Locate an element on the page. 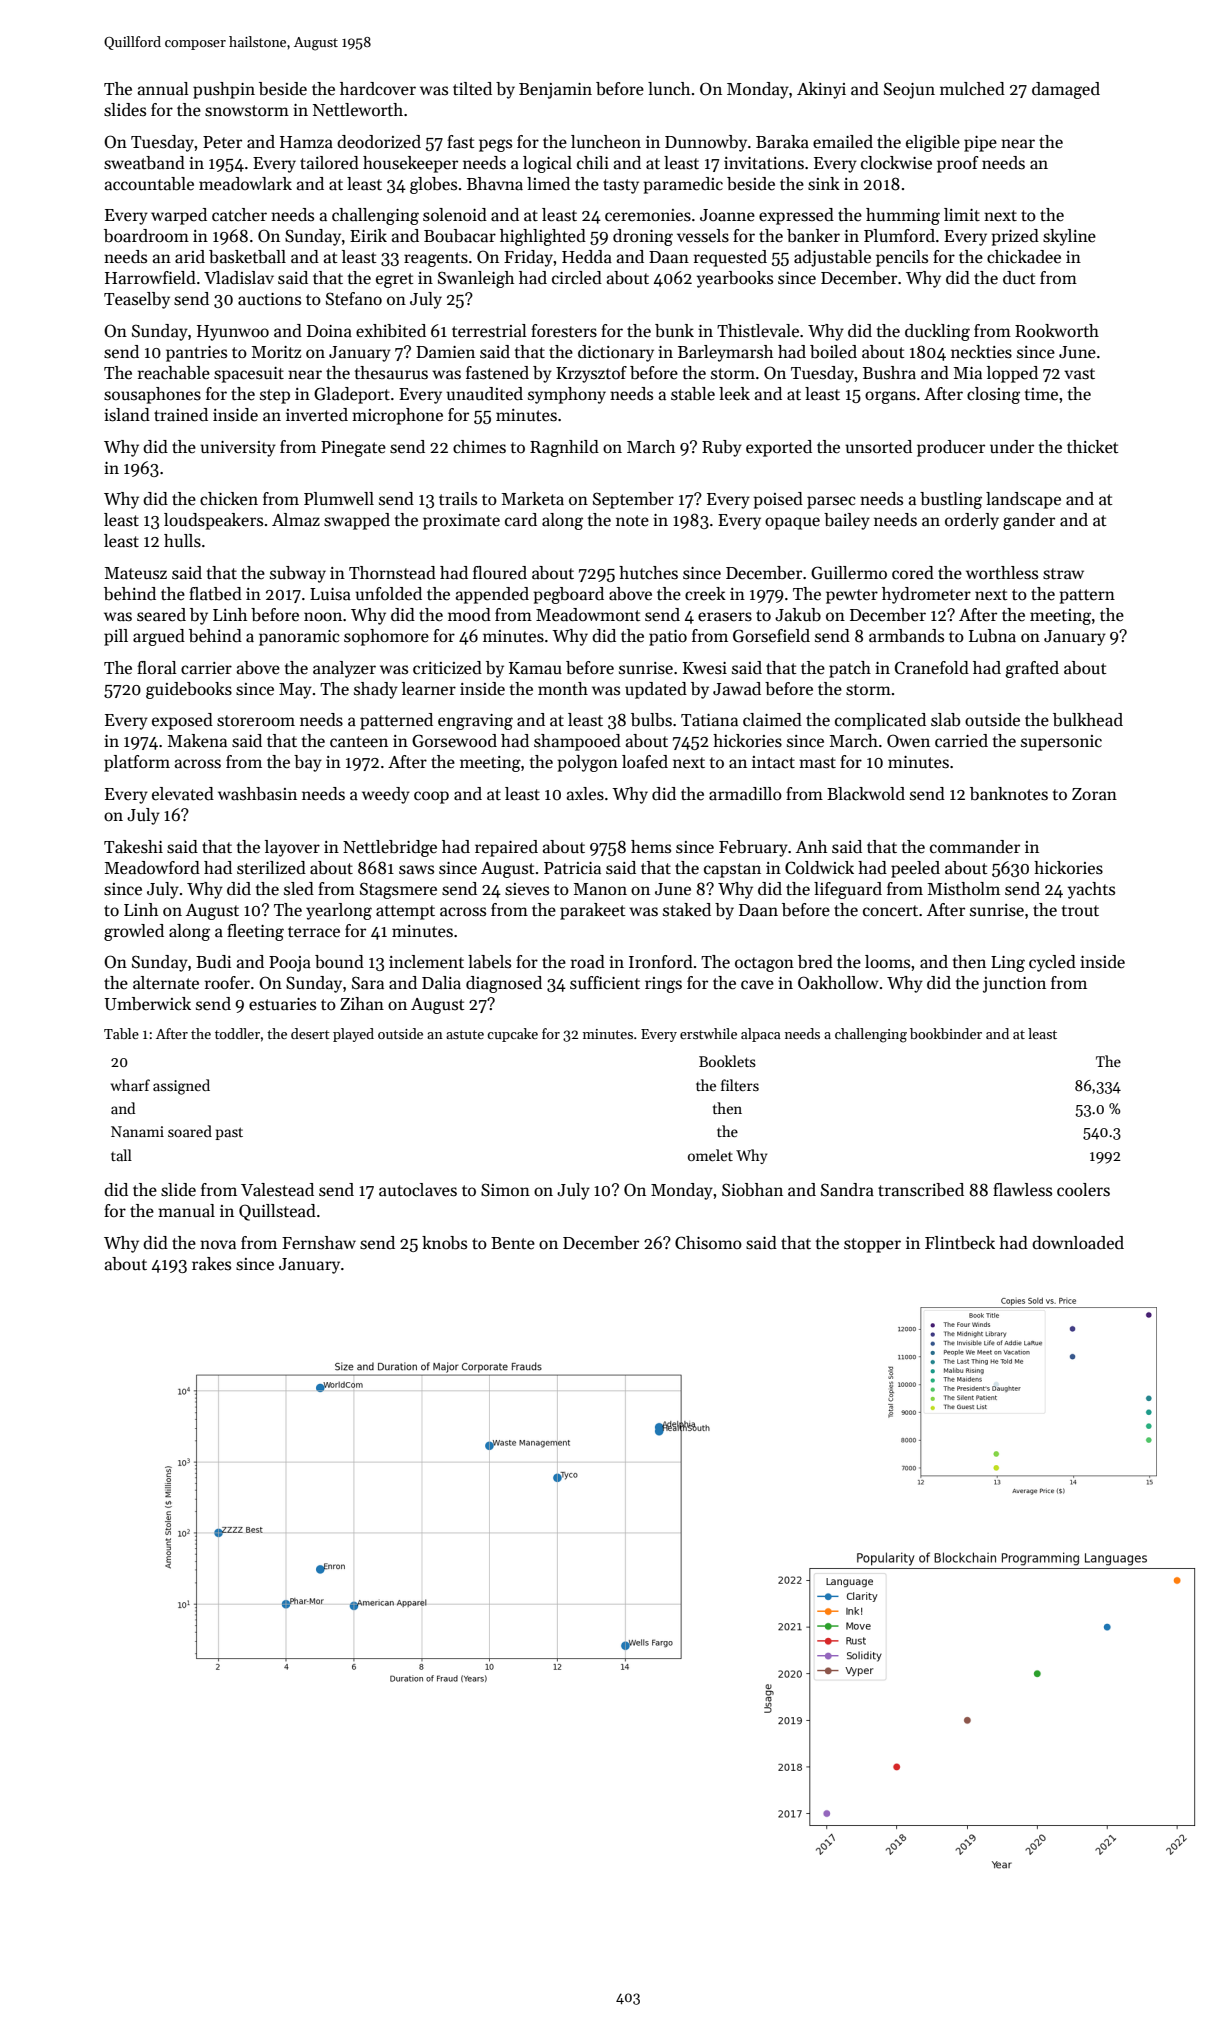 The image size is (1232, 2029). trails is located at coordinates (458, 498).
